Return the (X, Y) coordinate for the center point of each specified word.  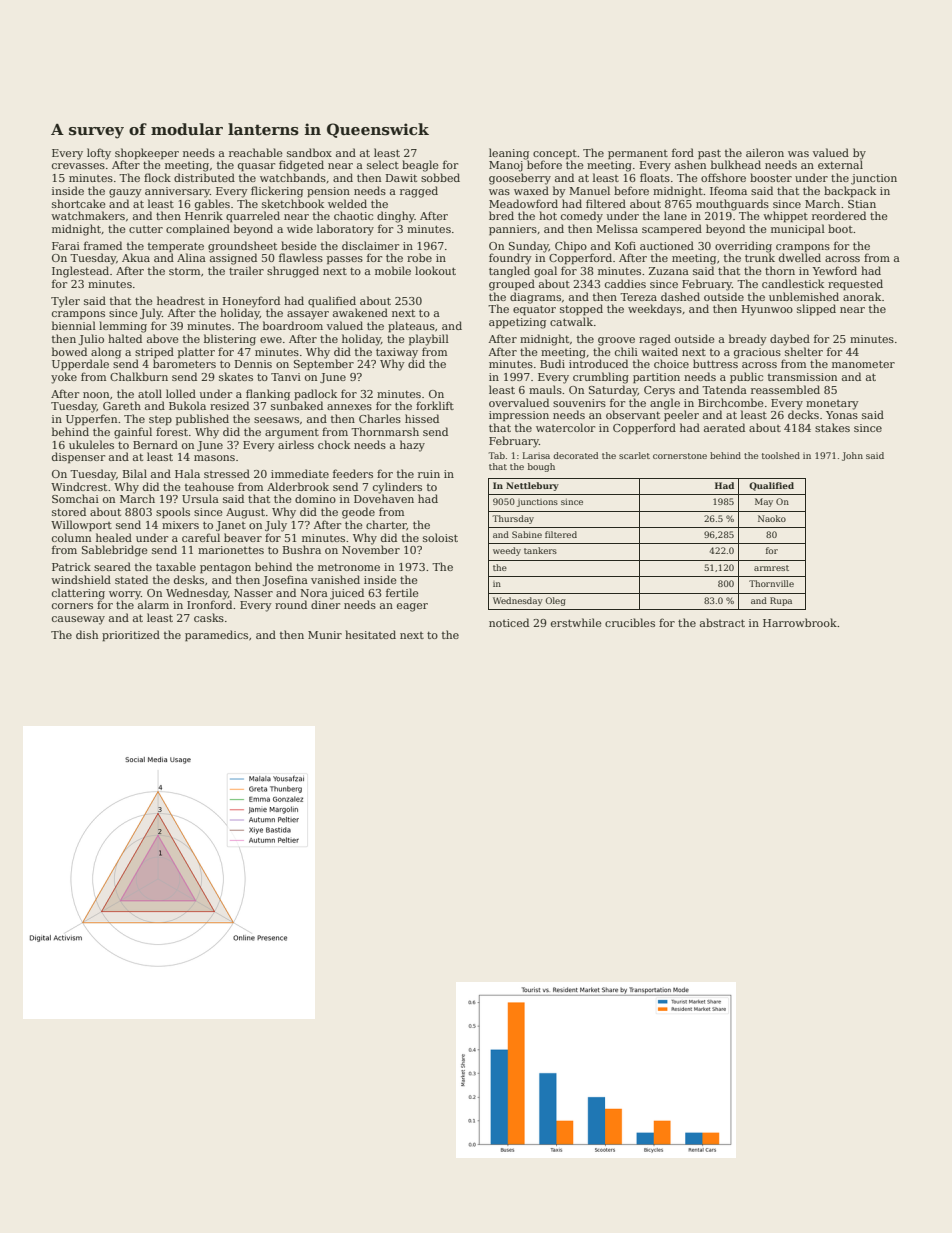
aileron (765, 152)
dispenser (78, 458)
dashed (680, 296)
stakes (832, 427)
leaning (509, 154)
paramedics (216, 636)
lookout (435, 270)
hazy (412, 446)
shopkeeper (147, 154)
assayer (308, 315)
